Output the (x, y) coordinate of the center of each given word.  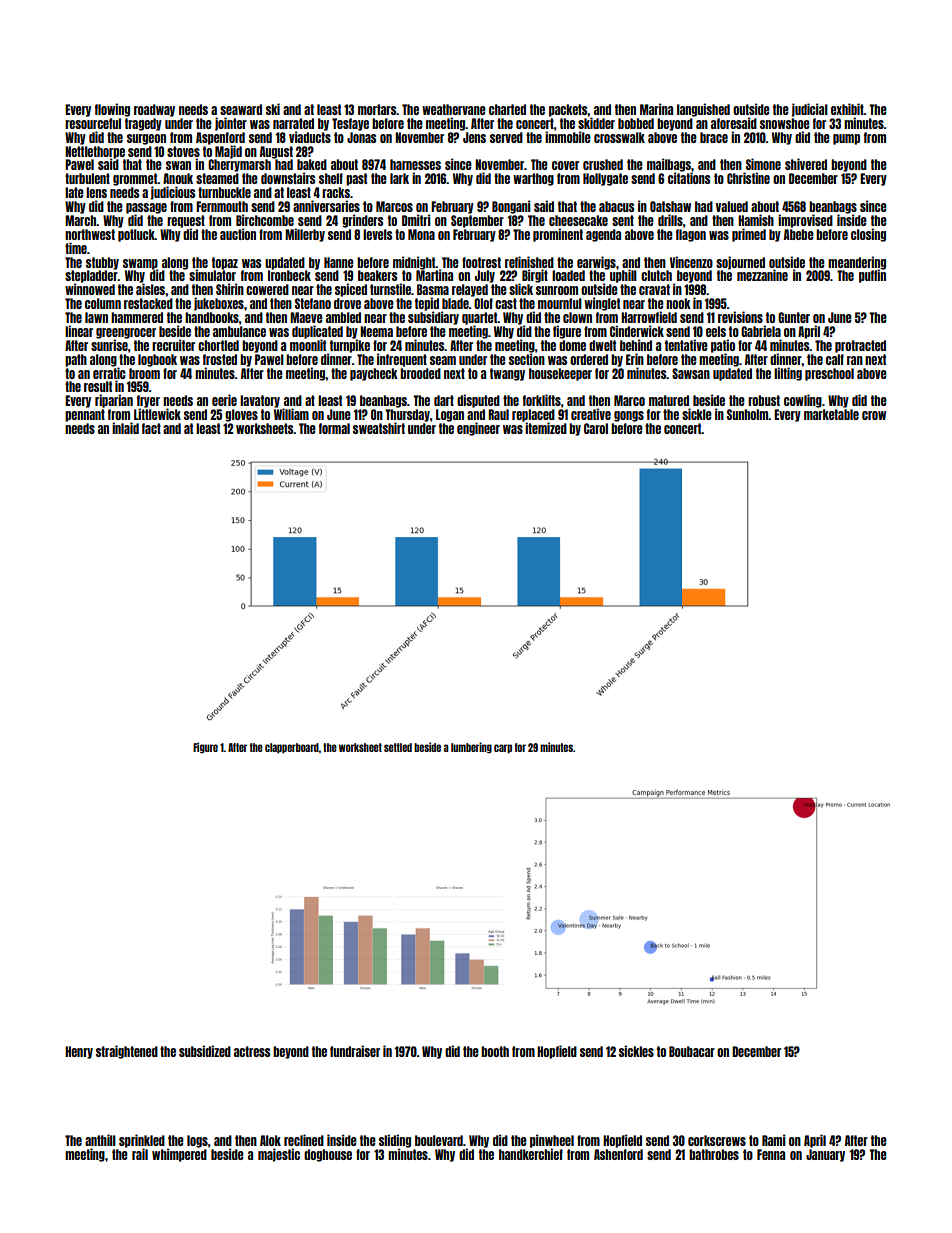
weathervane (454, 109)
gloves (241, 415)
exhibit (847, 109)
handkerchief (531, 1154)
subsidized (205, 1051)
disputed (478, 401)
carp (503, 749)
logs (197, 1141)
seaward (241, 109)
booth (495, 1051)
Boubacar (692, 1051)
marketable (831, 414)
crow (874, 415)
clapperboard (292, 748)
